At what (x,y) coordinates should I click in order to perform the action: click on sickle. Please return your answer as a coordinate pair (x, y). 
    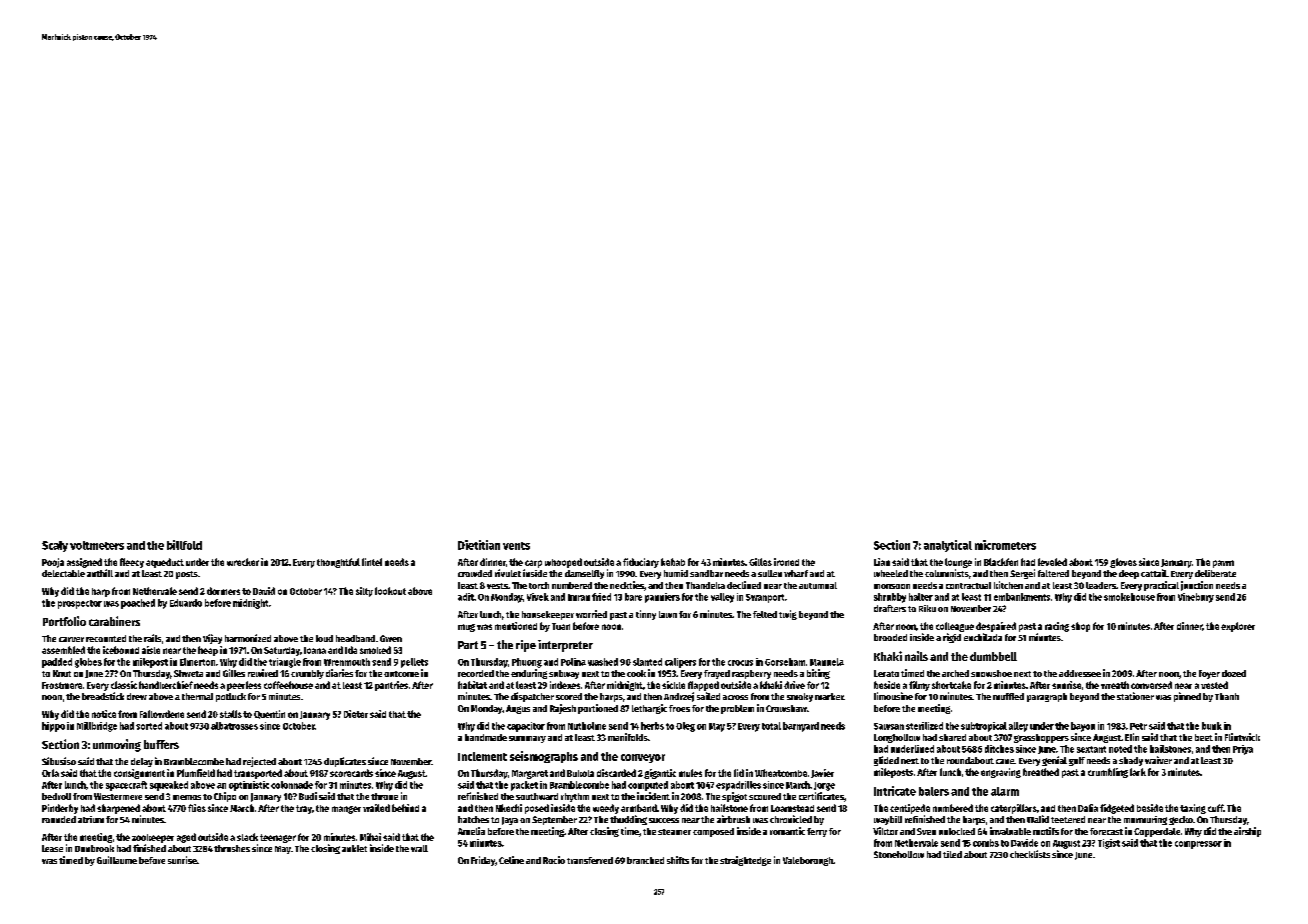
    Looking at the image, I should click on (673, 685).
